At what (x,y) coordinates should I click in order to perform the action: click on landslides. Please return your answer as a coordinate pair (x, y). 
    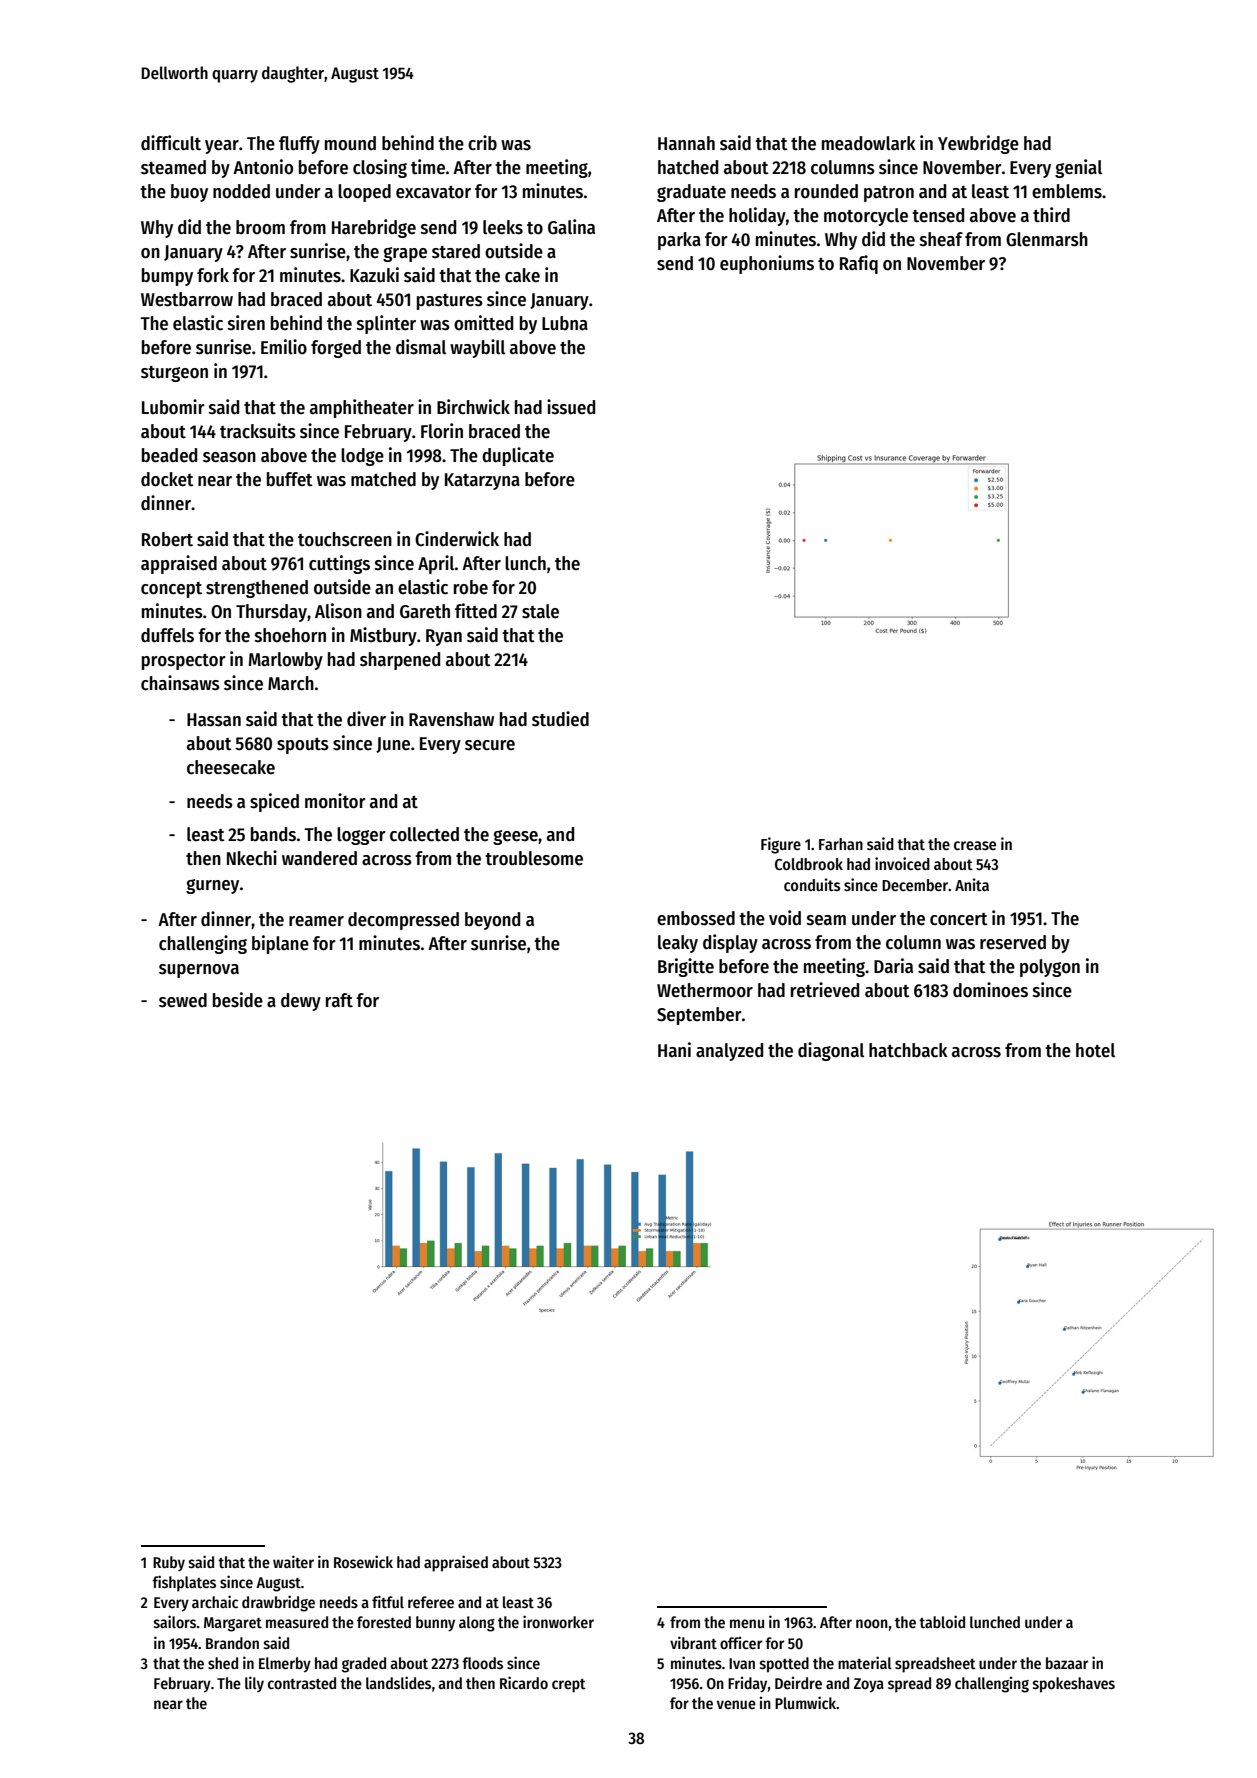
    Looking at the image, I should click on (398, 1682).
